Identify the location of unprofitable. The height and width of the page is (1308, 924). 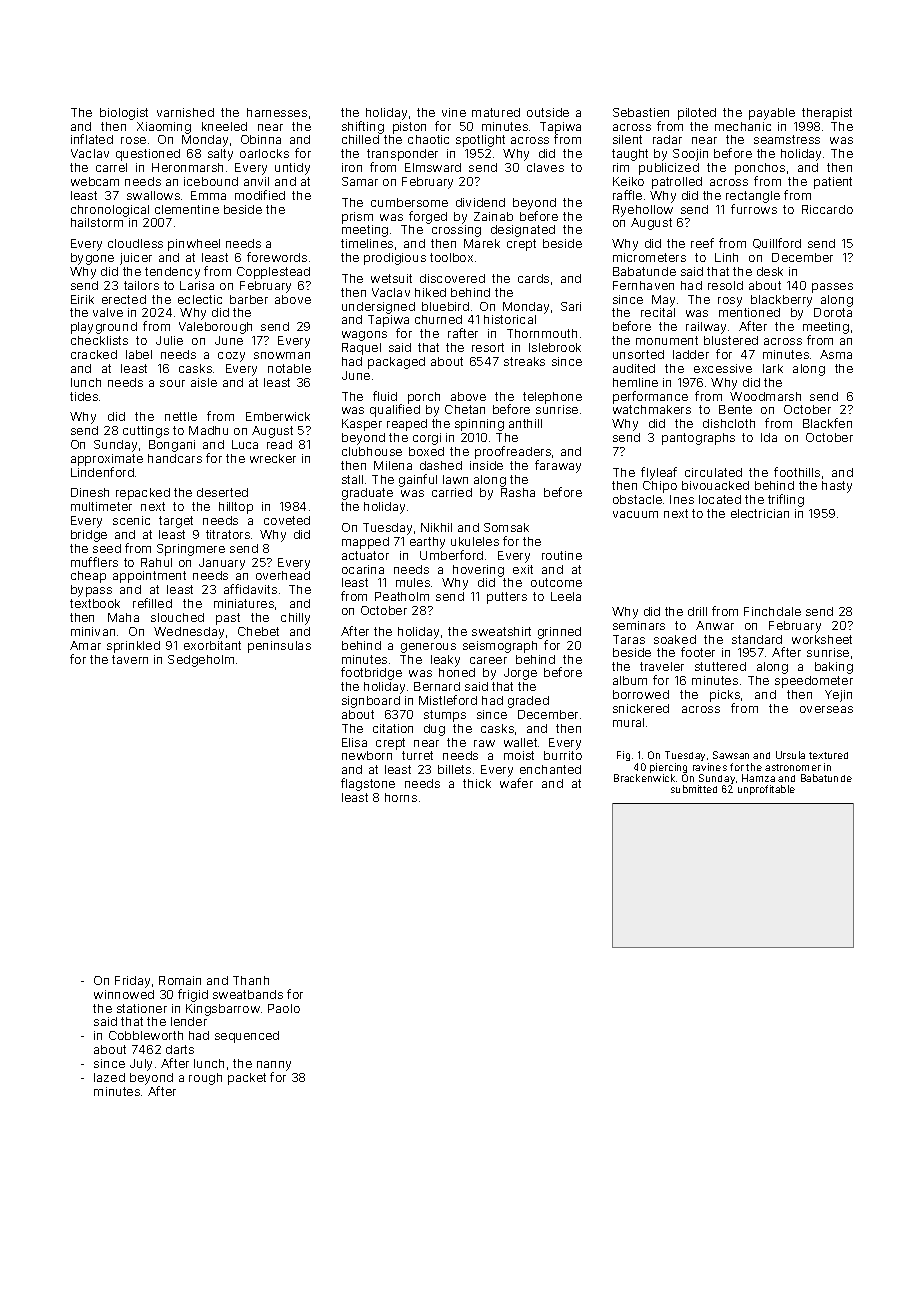
(766, 790).
